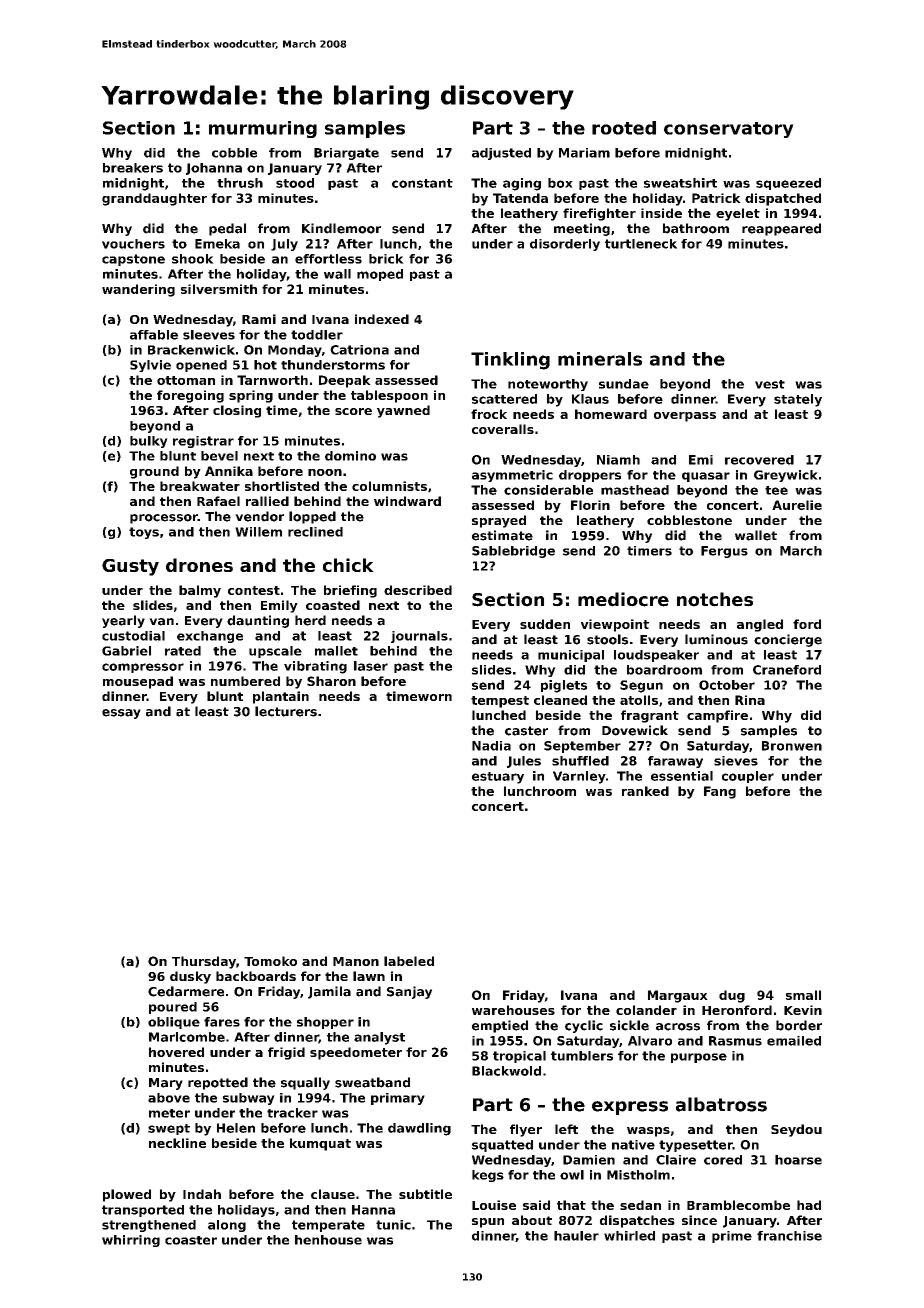 The width and height of the screenshot is (924, 1308). I want to click on Nadia, so click(491, 746).
